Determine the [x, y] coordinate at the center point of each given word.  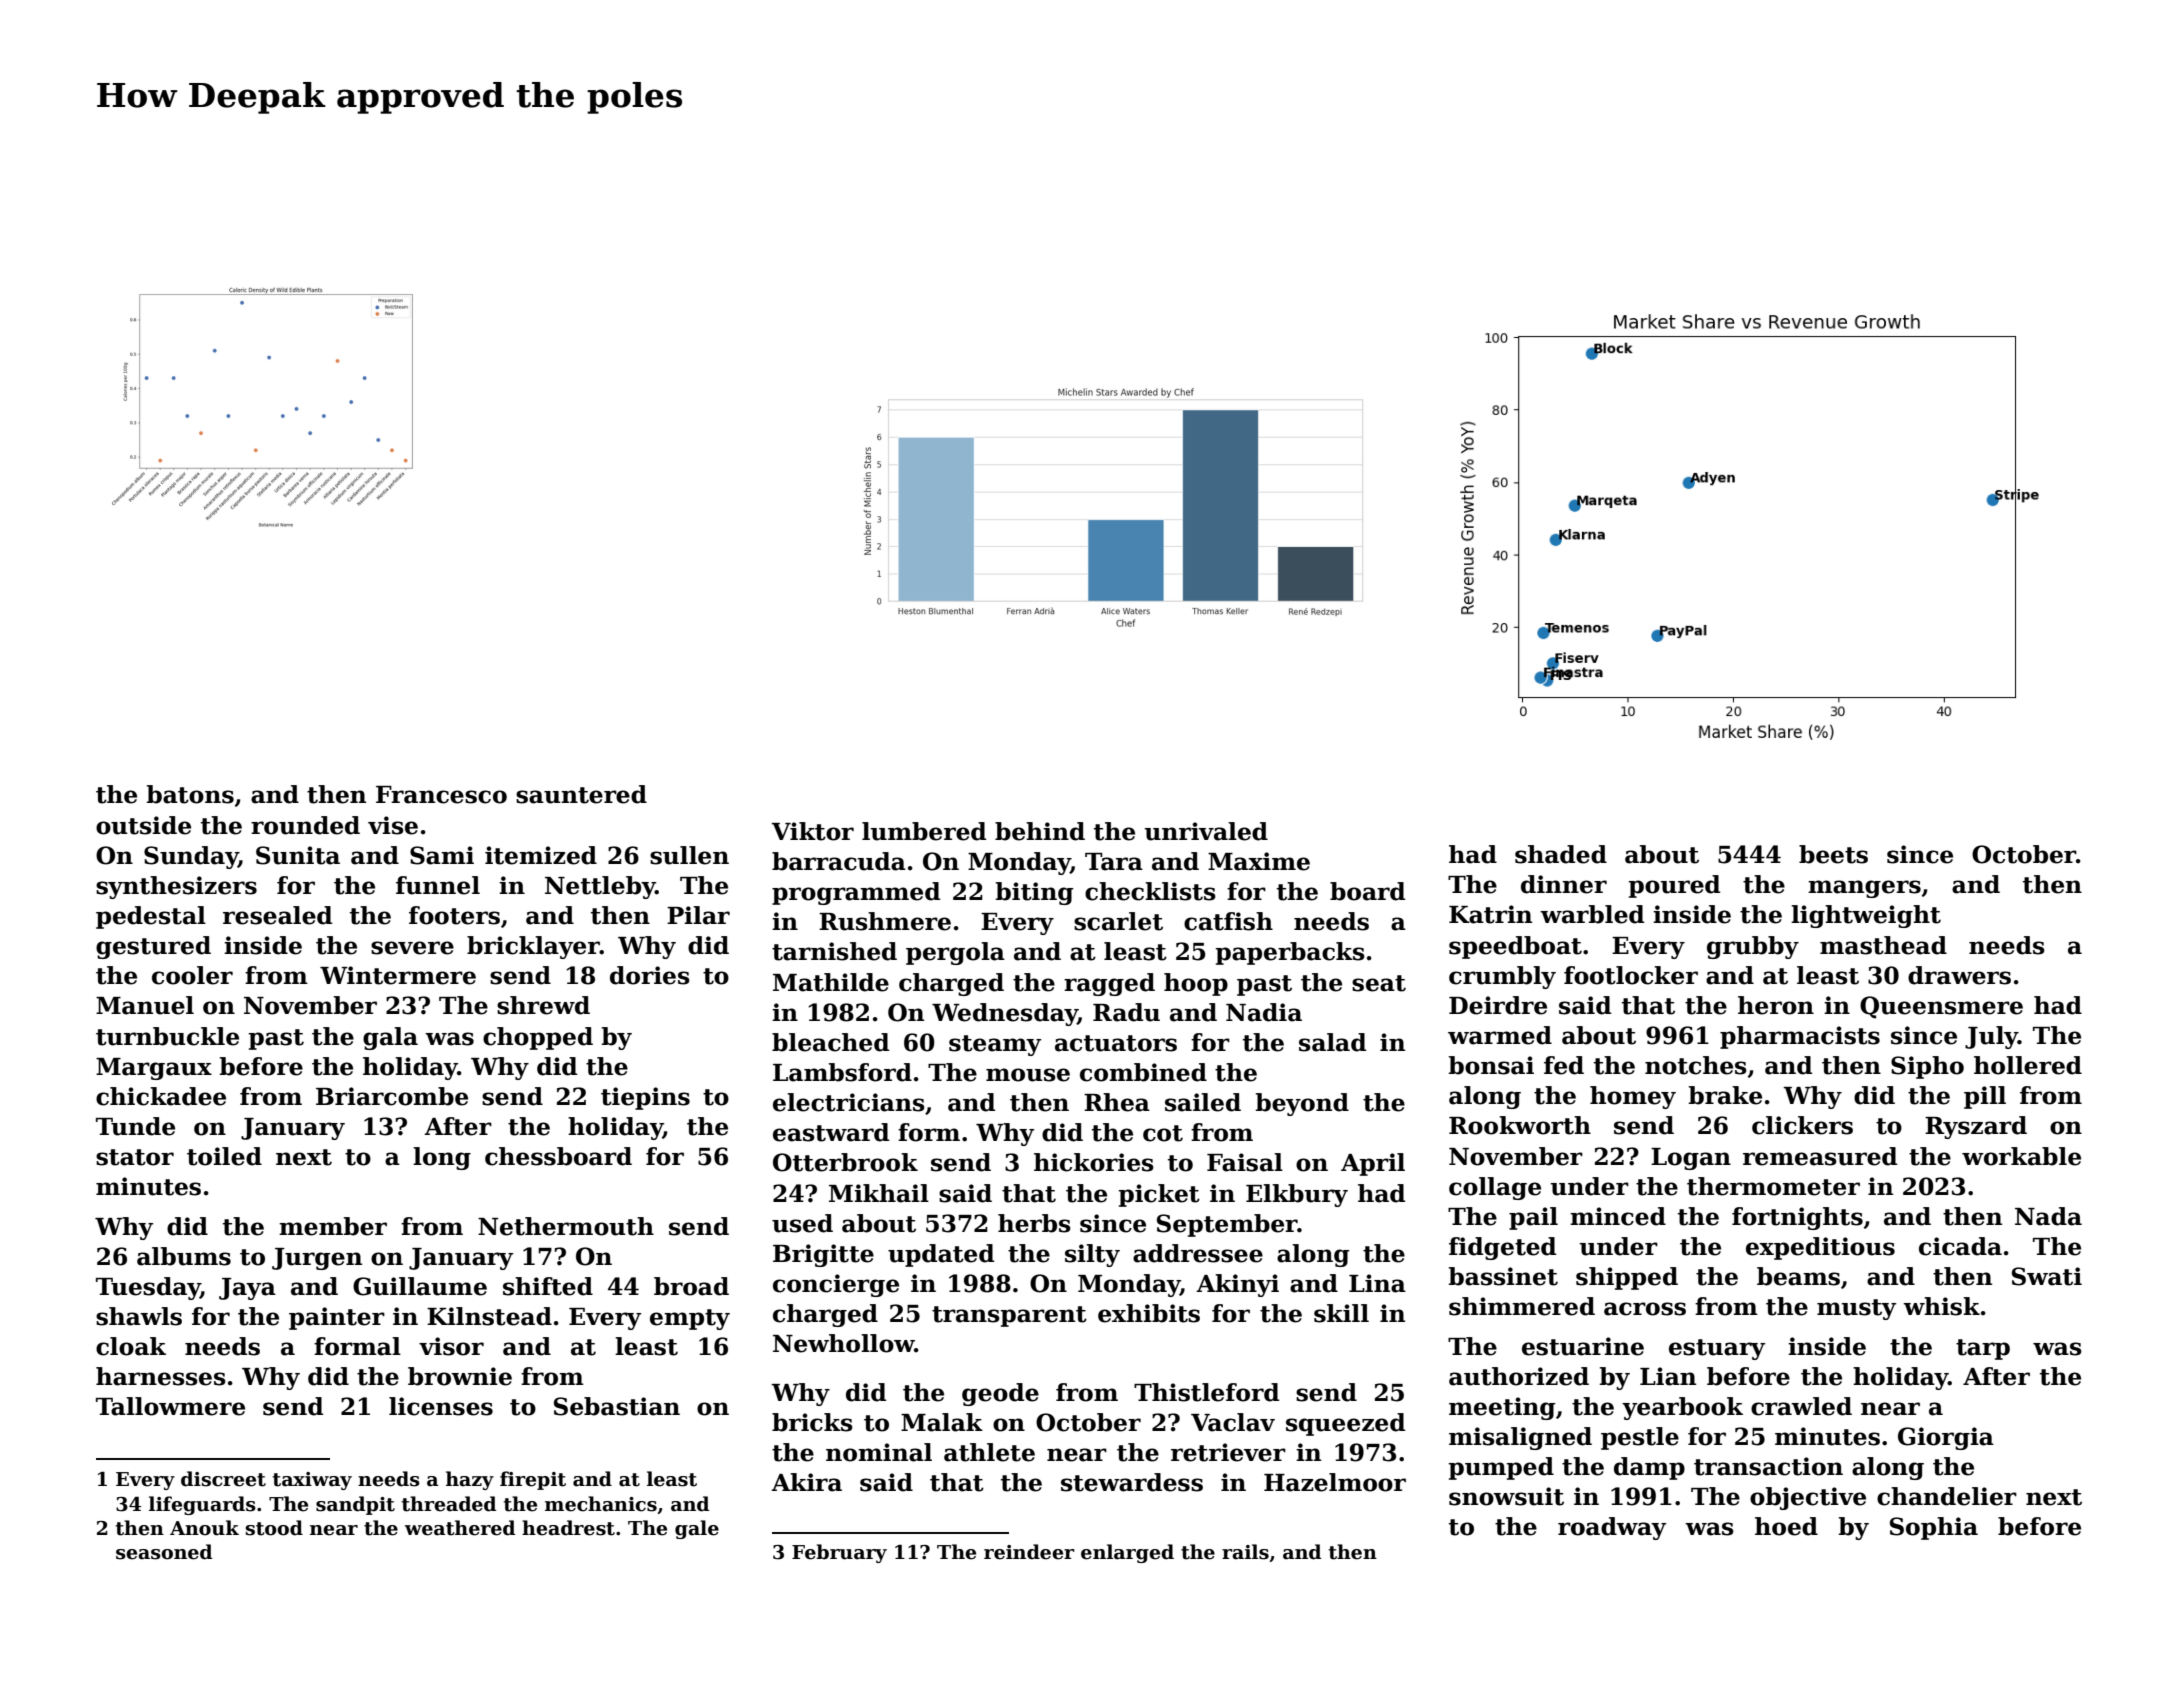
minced [1618, 1216]
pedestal [151, 917]
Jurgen [317, 1259]
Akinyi [1237, 1285]
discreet [223, 1479]
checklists [1150, 891]
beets [1833, 854]
